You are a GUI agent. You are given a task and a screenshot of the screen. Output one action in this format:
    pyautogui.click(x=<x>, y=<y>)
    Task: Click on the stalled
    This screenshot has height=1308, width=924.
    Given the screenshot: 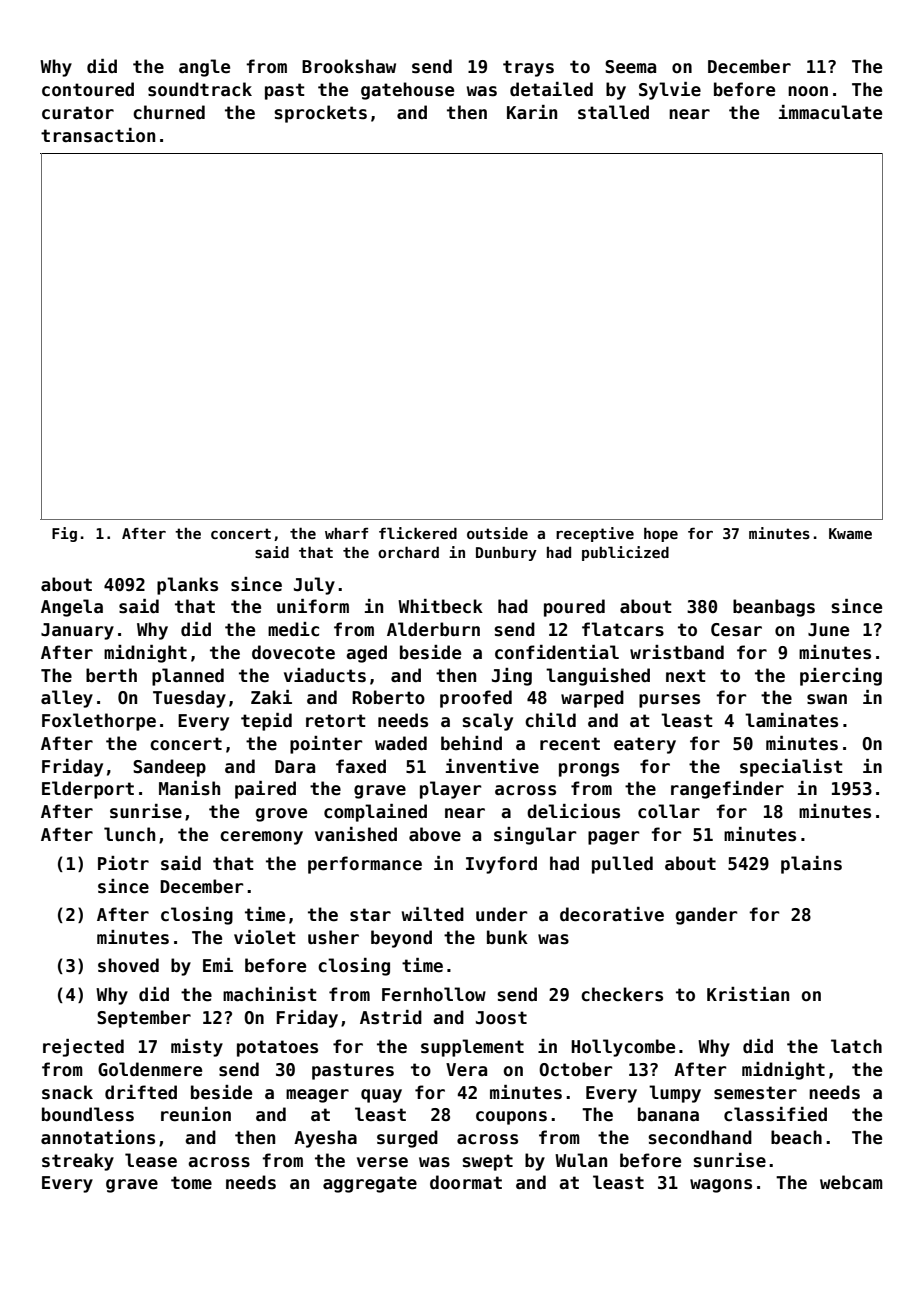 What is the action you would take?
    pyautogui.click(x=613, y=112)
